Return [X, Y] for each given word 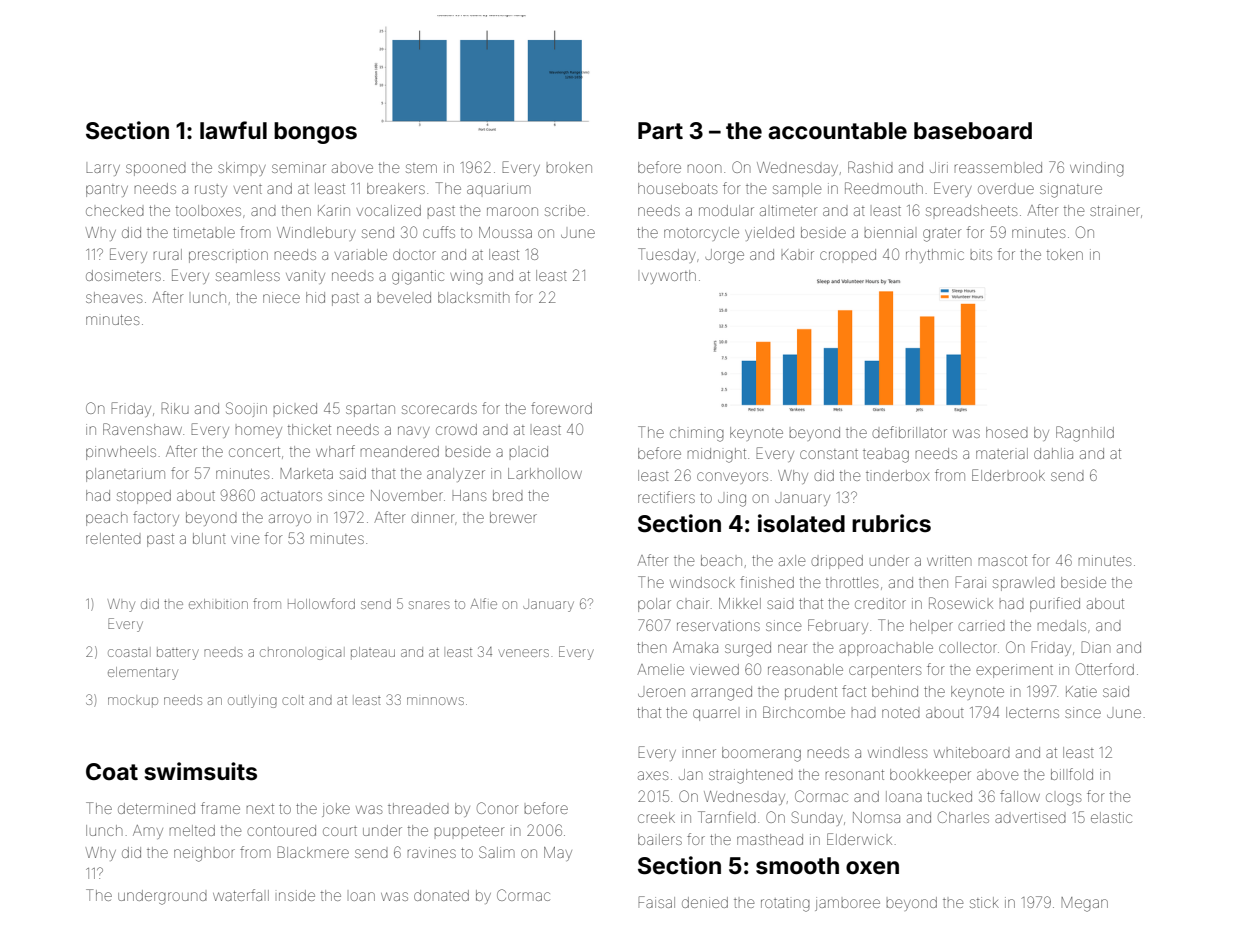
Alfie [484, 603]
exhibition [218, 604]
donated [441, 895]
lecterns [1032, 712]
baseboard [973, 131]
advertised [1030, 817]
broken [569, 167]
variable [361, 254]
